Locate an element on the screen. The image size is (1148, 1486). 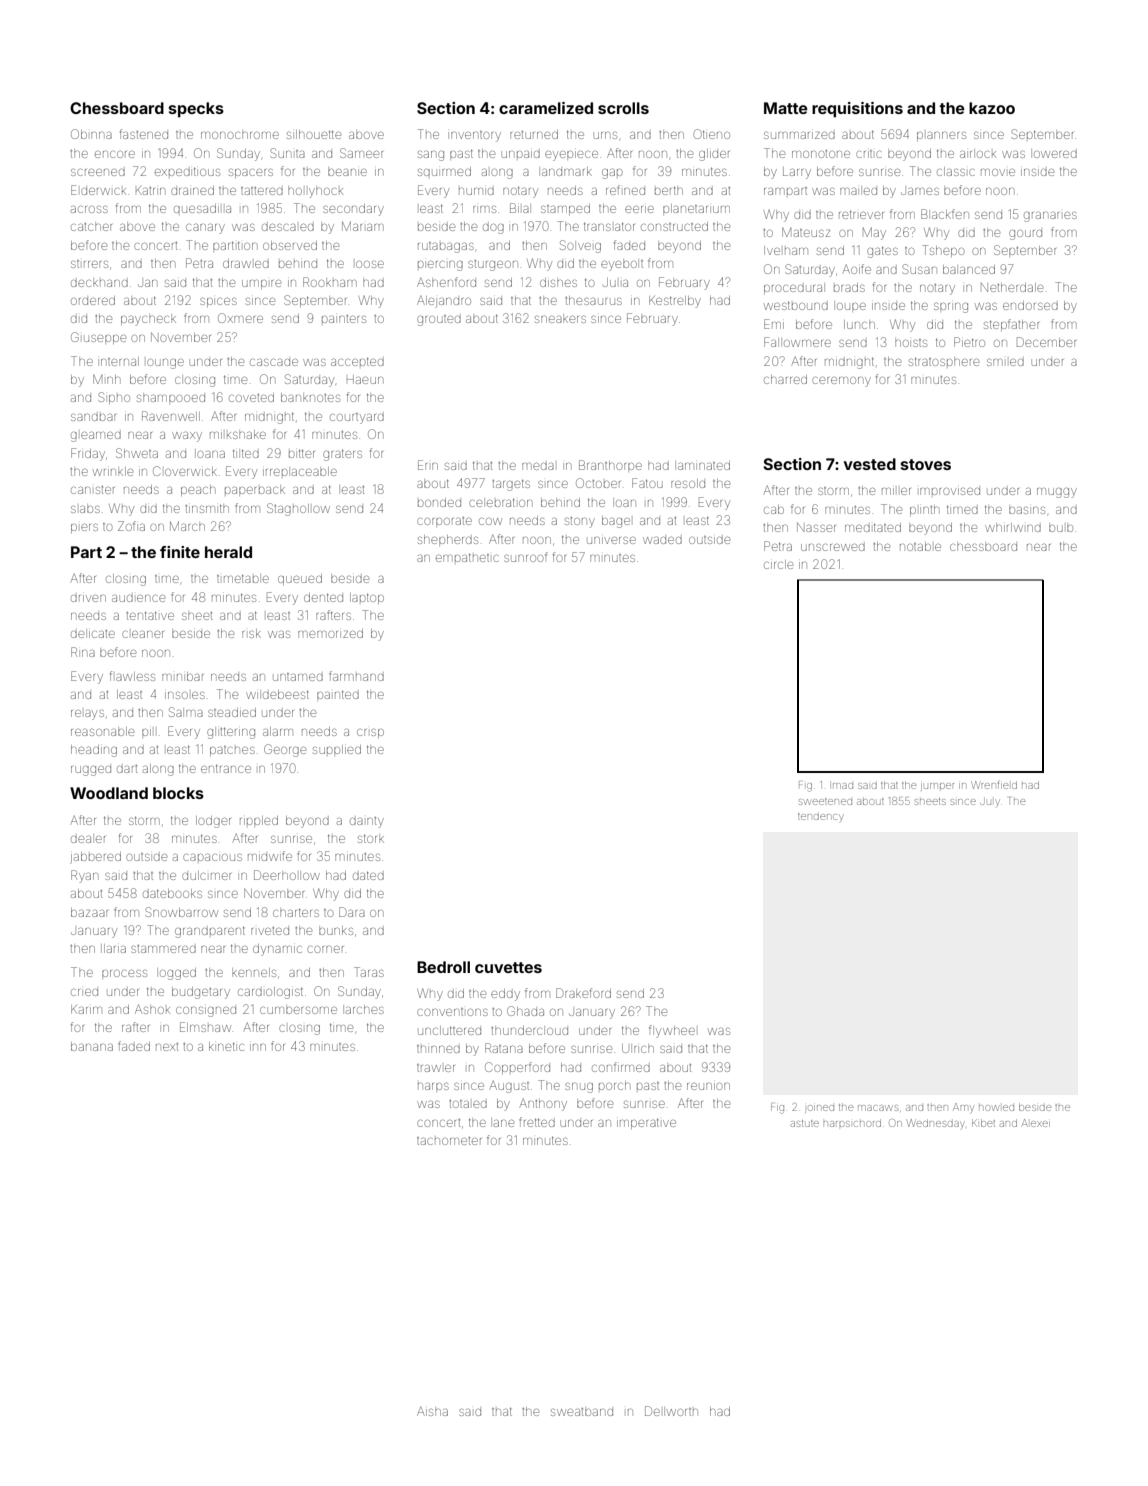
tendency is located at coordinates (821, 817).
